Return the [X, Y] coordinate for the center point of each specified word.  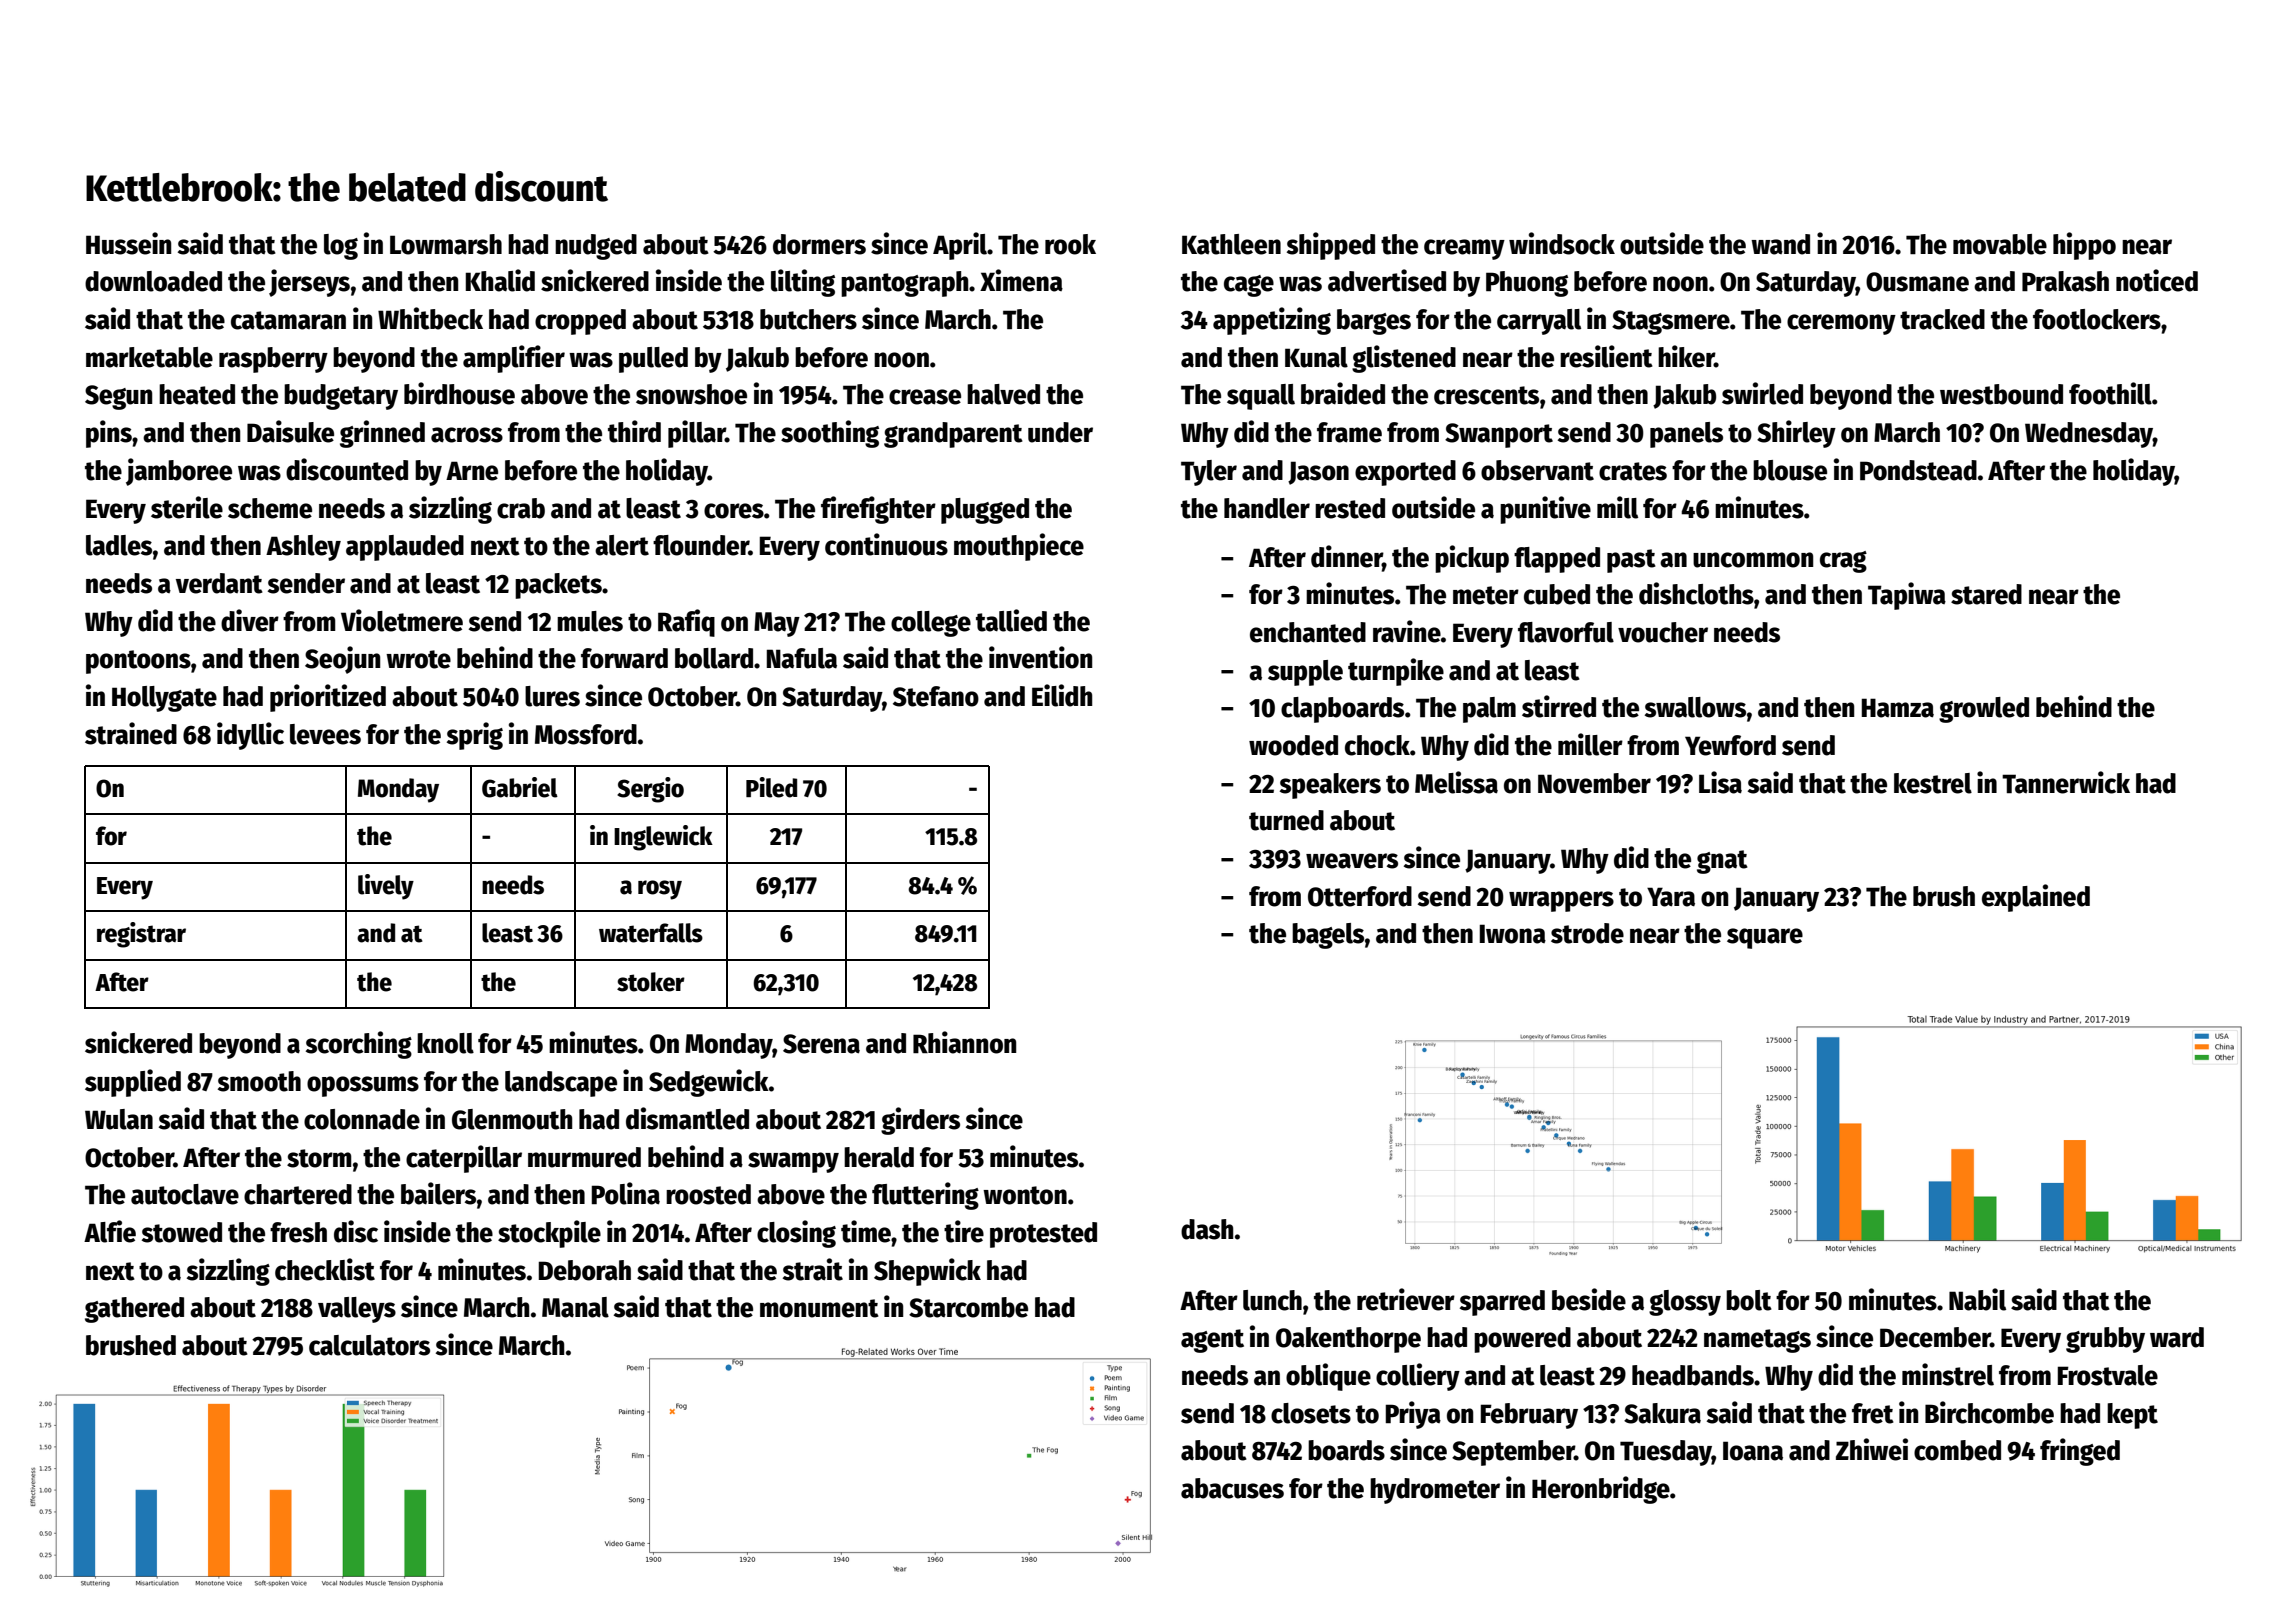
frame [1349, 432]
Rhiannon [964, 1042]
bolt [1749, 1300]
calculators [369, 1345]
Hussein [128, 243]
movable [2000, 244]
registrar [141, 935]
